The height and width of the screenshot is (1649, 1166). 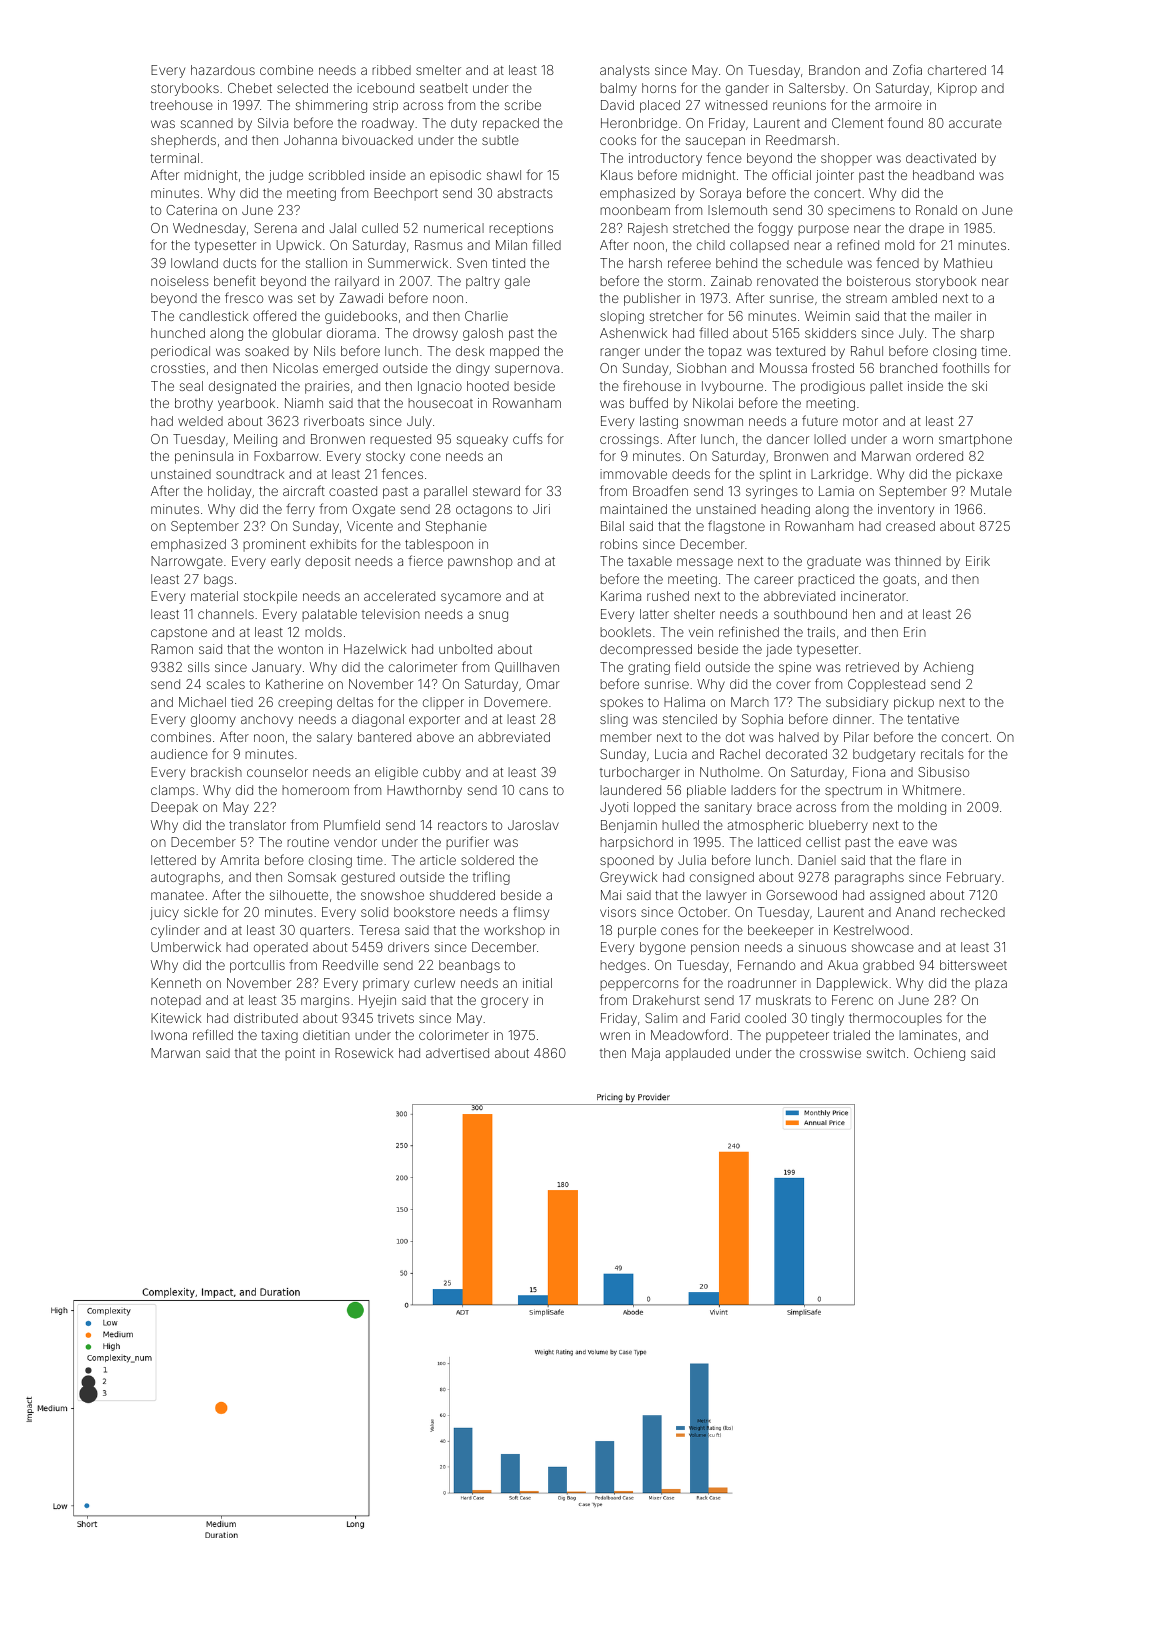 What do you see at coordinates (625, 71) in the screenshot?
I see `analysts` at bounding box center [625, 71].
